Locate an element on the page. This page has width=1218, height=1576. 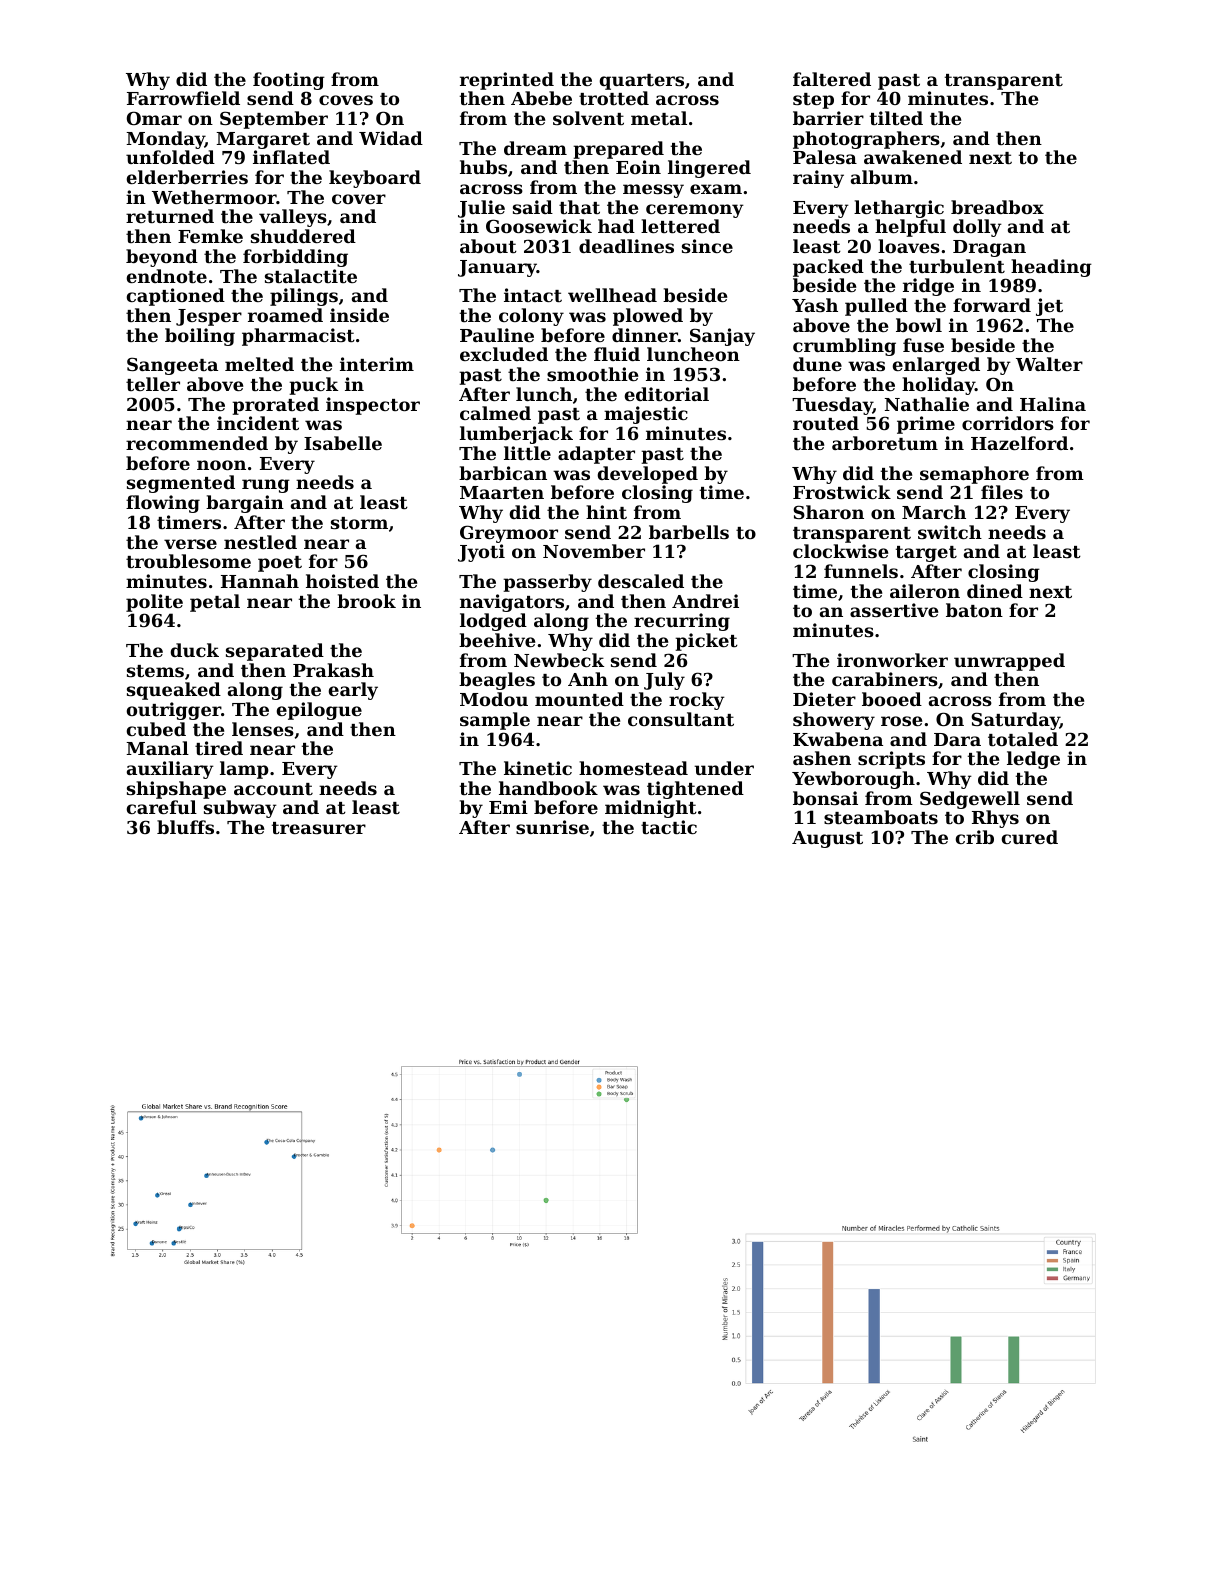
Nathalie is located at coordinates (927, 404).
